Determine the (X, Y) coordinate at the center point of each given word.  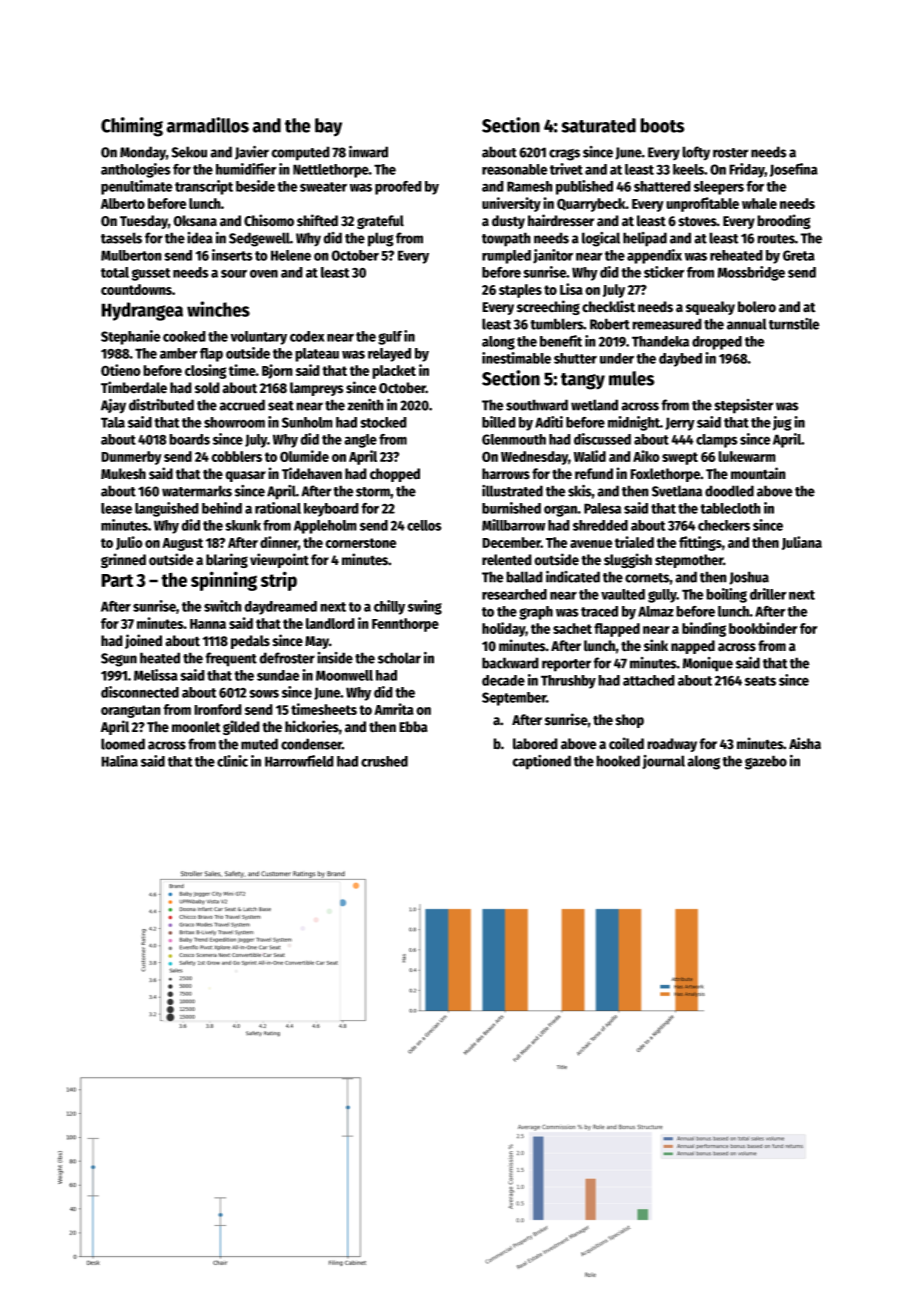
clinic (232, 761)
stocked (383, 422)
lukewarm (747, 456)
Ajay (113, 406)
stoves (697, 221)
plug (381, 239)
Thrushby (568, 682)
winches (218, 309)
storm (373, 492)
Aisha (805, 743)
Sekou (189, 152)
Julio (129, 543)
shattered (662, 186)
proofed (398, 188)
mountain (758, 473)
